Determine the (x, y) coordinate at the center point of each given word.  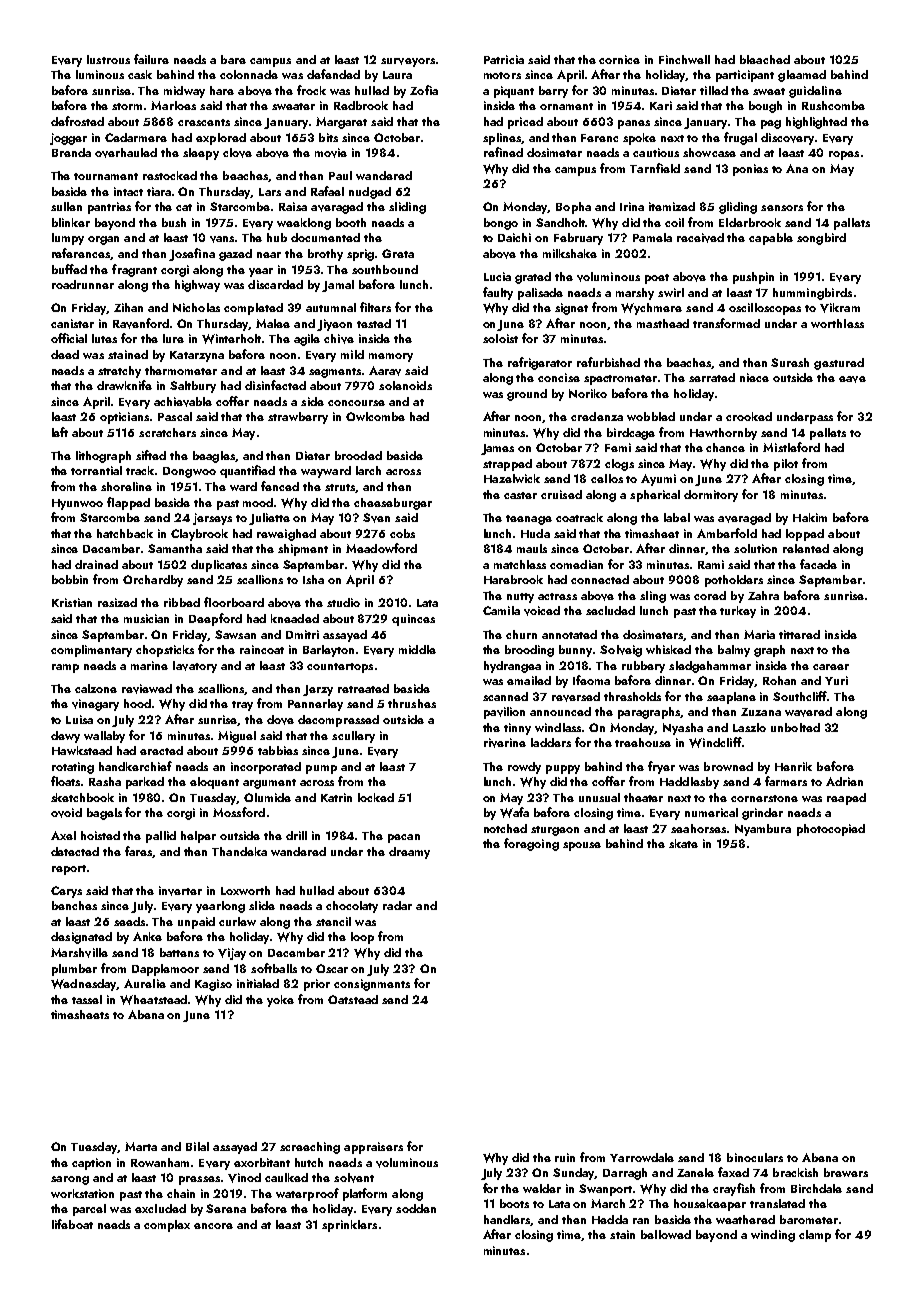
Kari (661, 105)
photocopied (831, 830)
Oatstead (353, 999)
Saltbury (193, 387)
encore (213, 1226)
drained (96, 564)
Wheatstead (153, 1000)
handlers (507, 1220)
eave (852, 379)
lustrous (108, 59)
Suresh (790, 362)
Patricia (504, 59)
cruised (561, 494)
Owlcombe (375, 416)
